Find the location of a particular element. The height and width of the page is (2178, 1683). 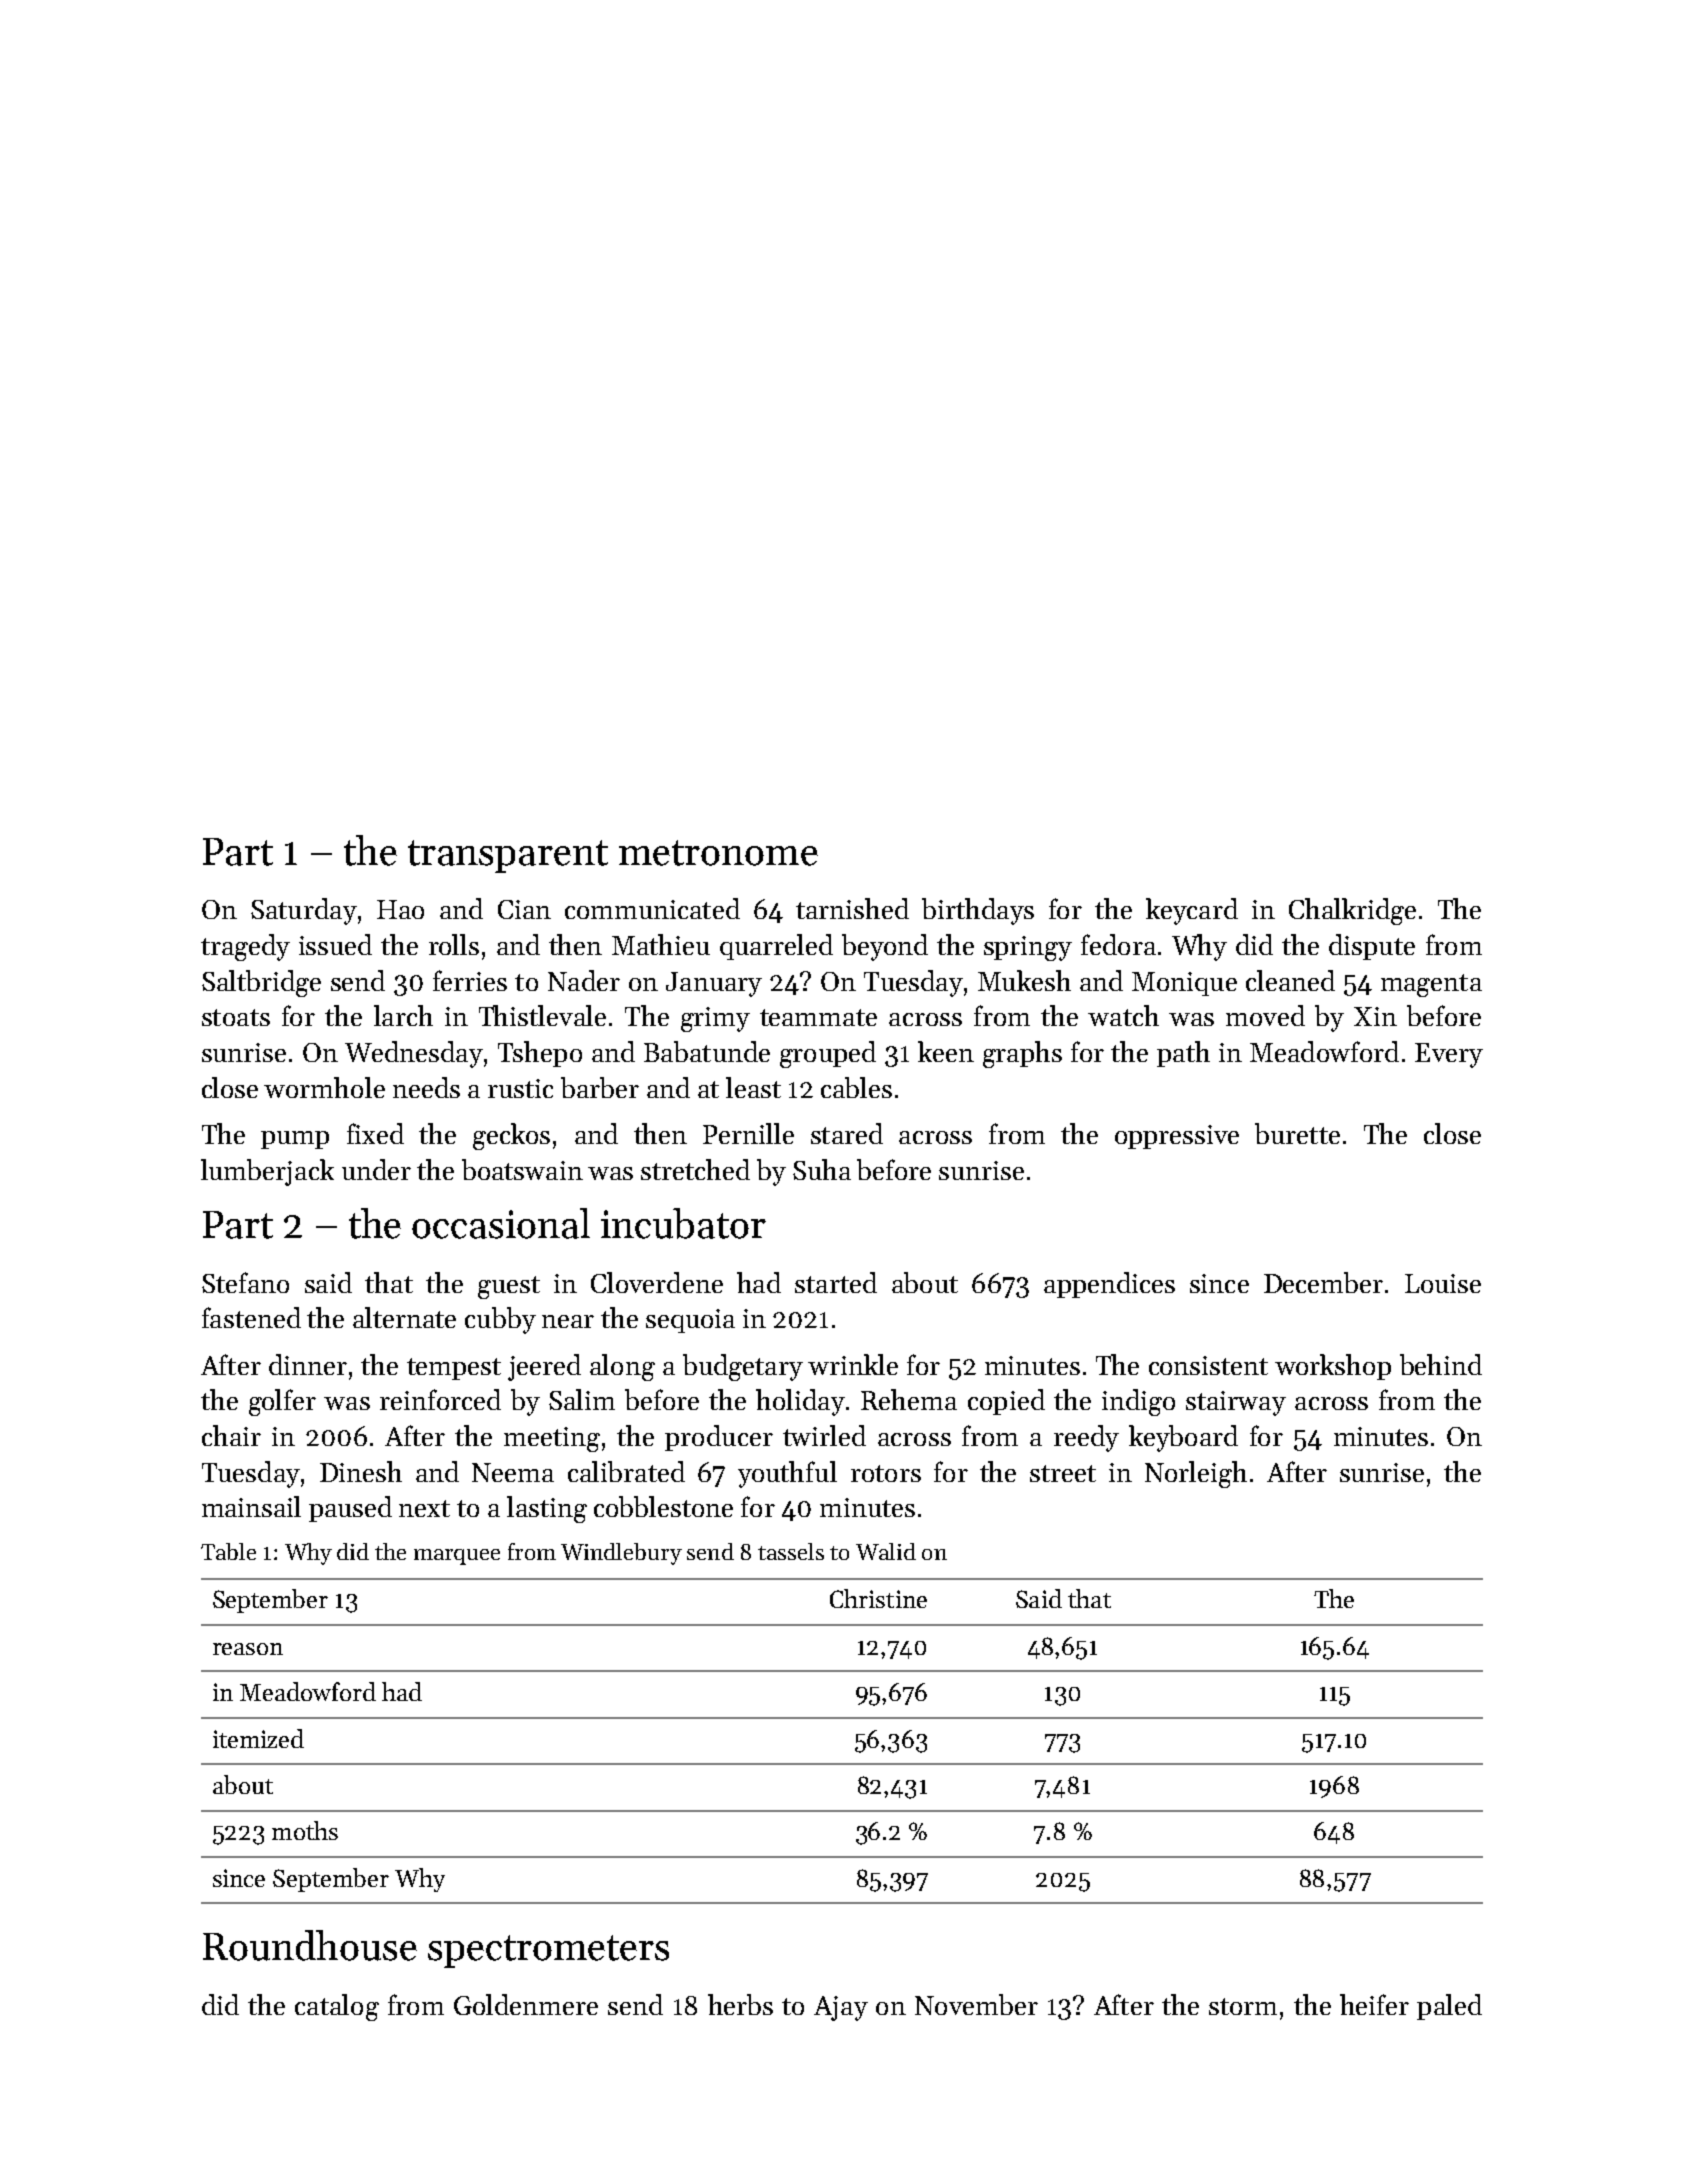

metronome is located at coordinates (718, 853).
